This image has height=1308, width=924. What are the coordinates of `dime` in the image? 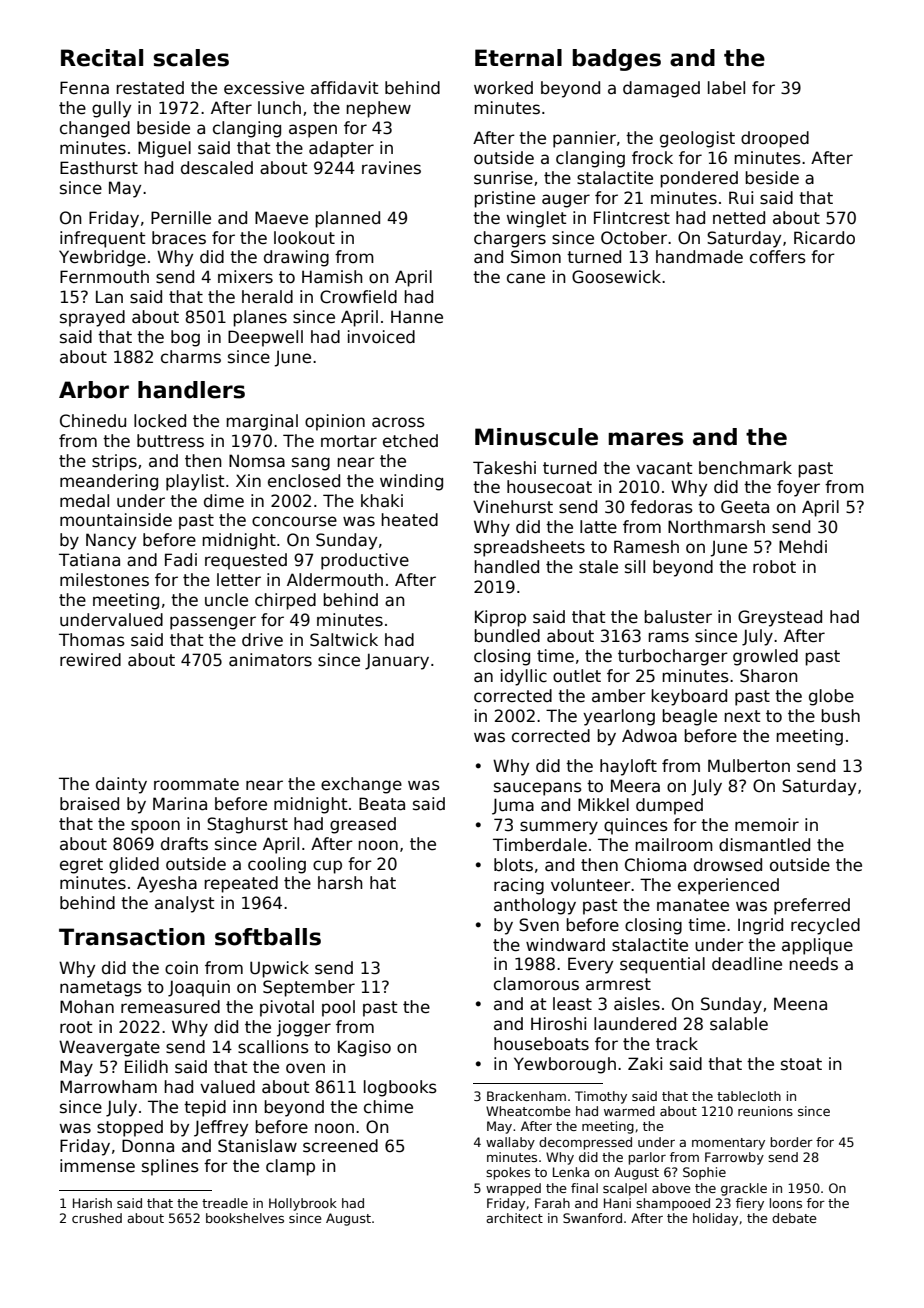 It's located at (224, 501).
